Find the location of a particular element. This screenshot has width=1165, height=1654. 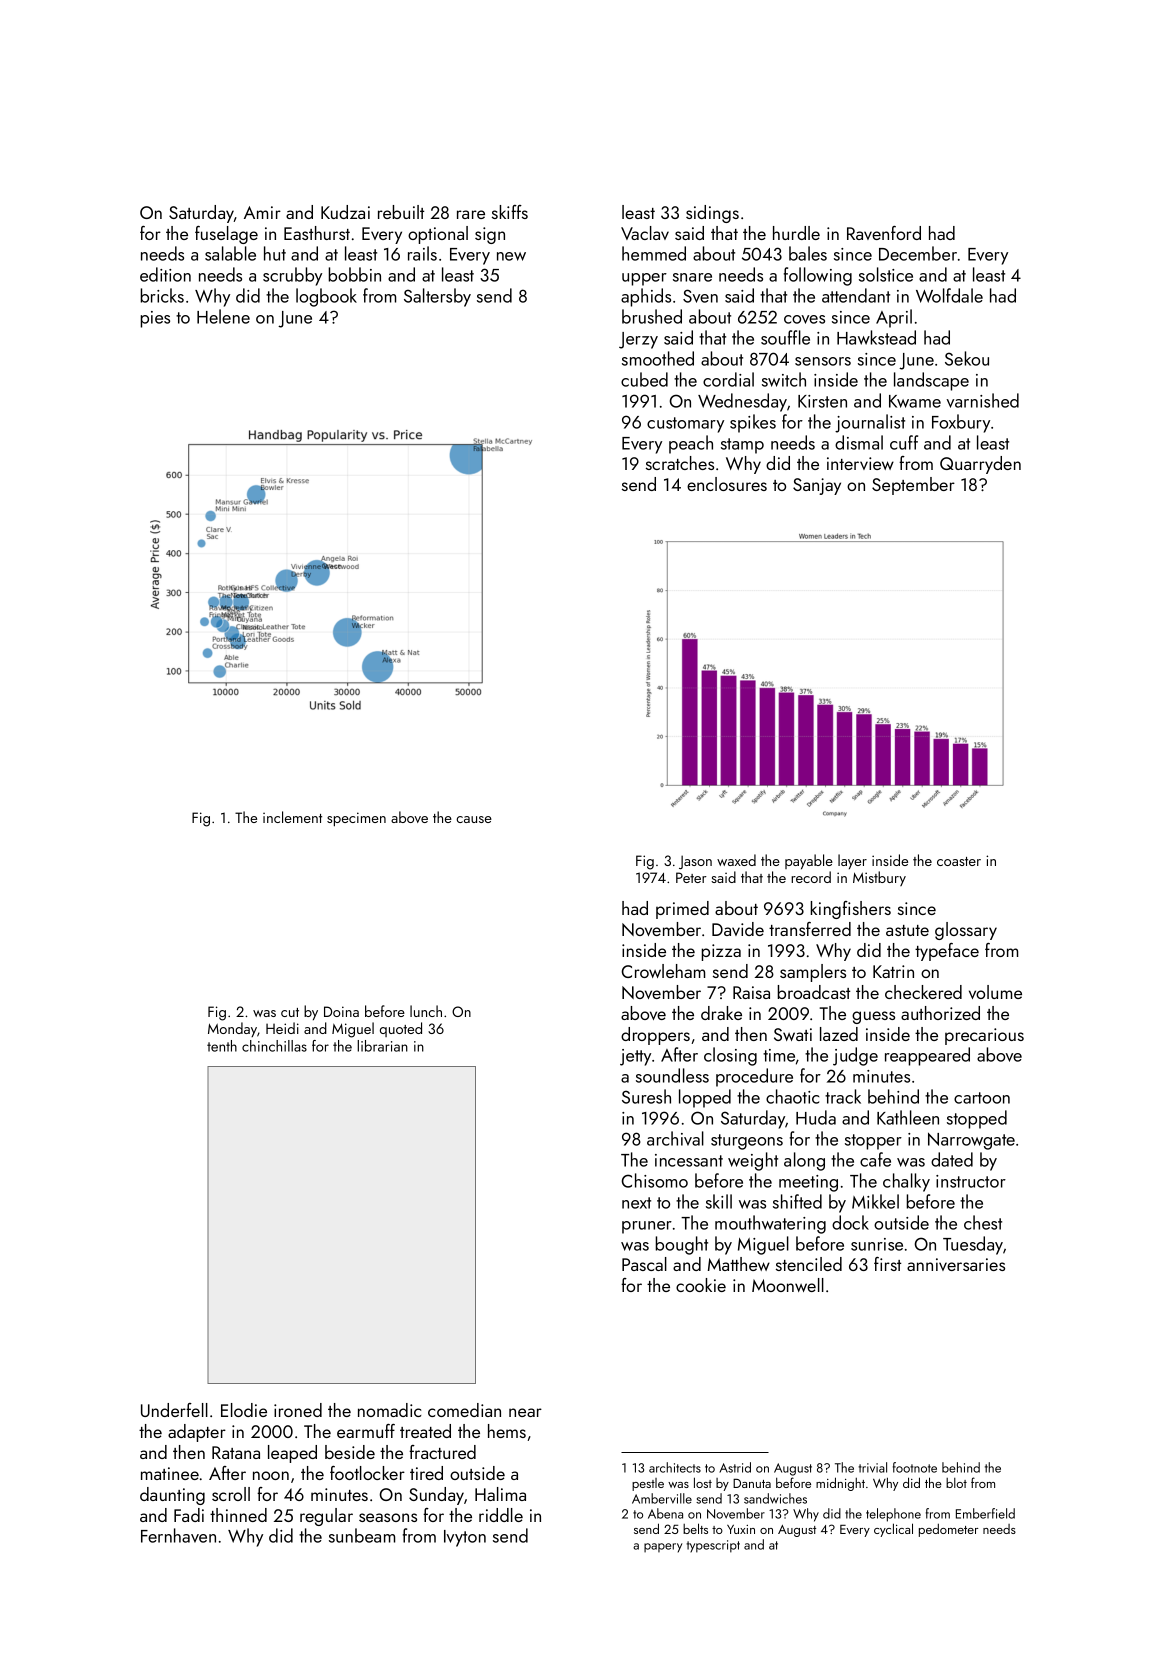

cause is located at coordinates (474, 819).
